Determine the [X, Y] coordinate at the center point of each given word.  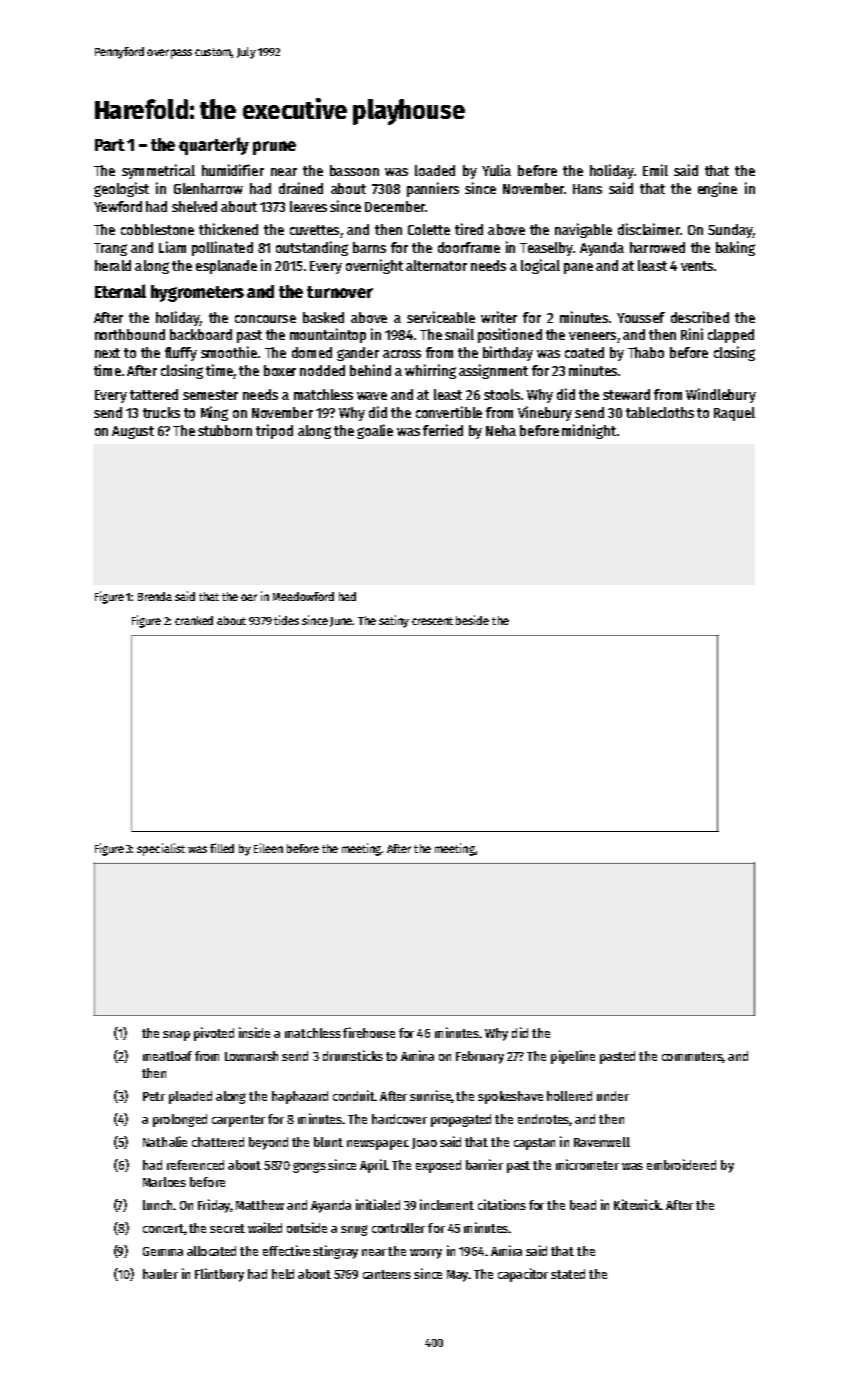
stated [568, 1274]
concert [163, 1228]
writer [499, 317]
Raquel [734, 414]
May [457, 1276]
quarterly [214, 146]
